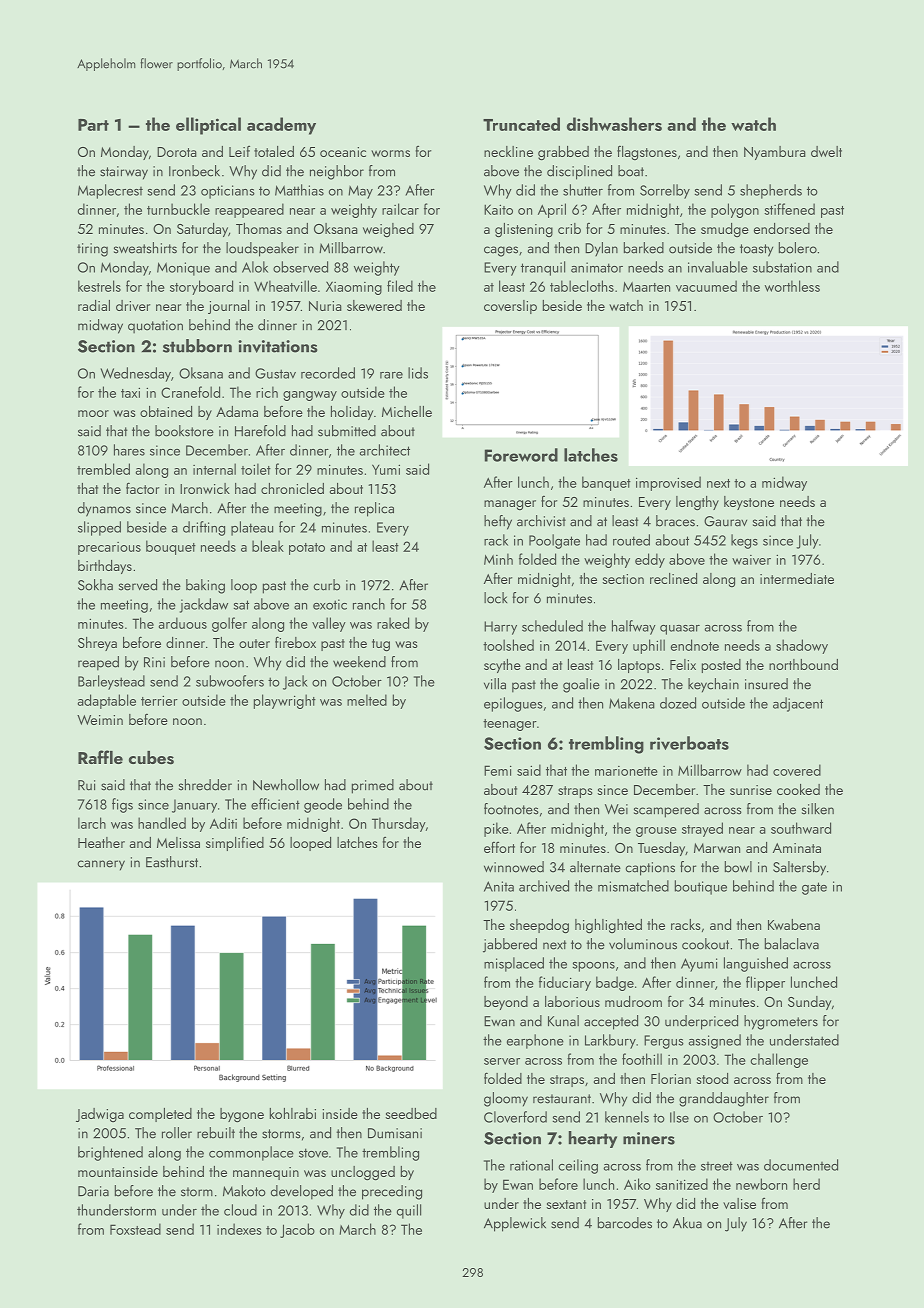  Describe the element at coordinates (101, 865) in the screenshot. I see `cannery` at that location.
